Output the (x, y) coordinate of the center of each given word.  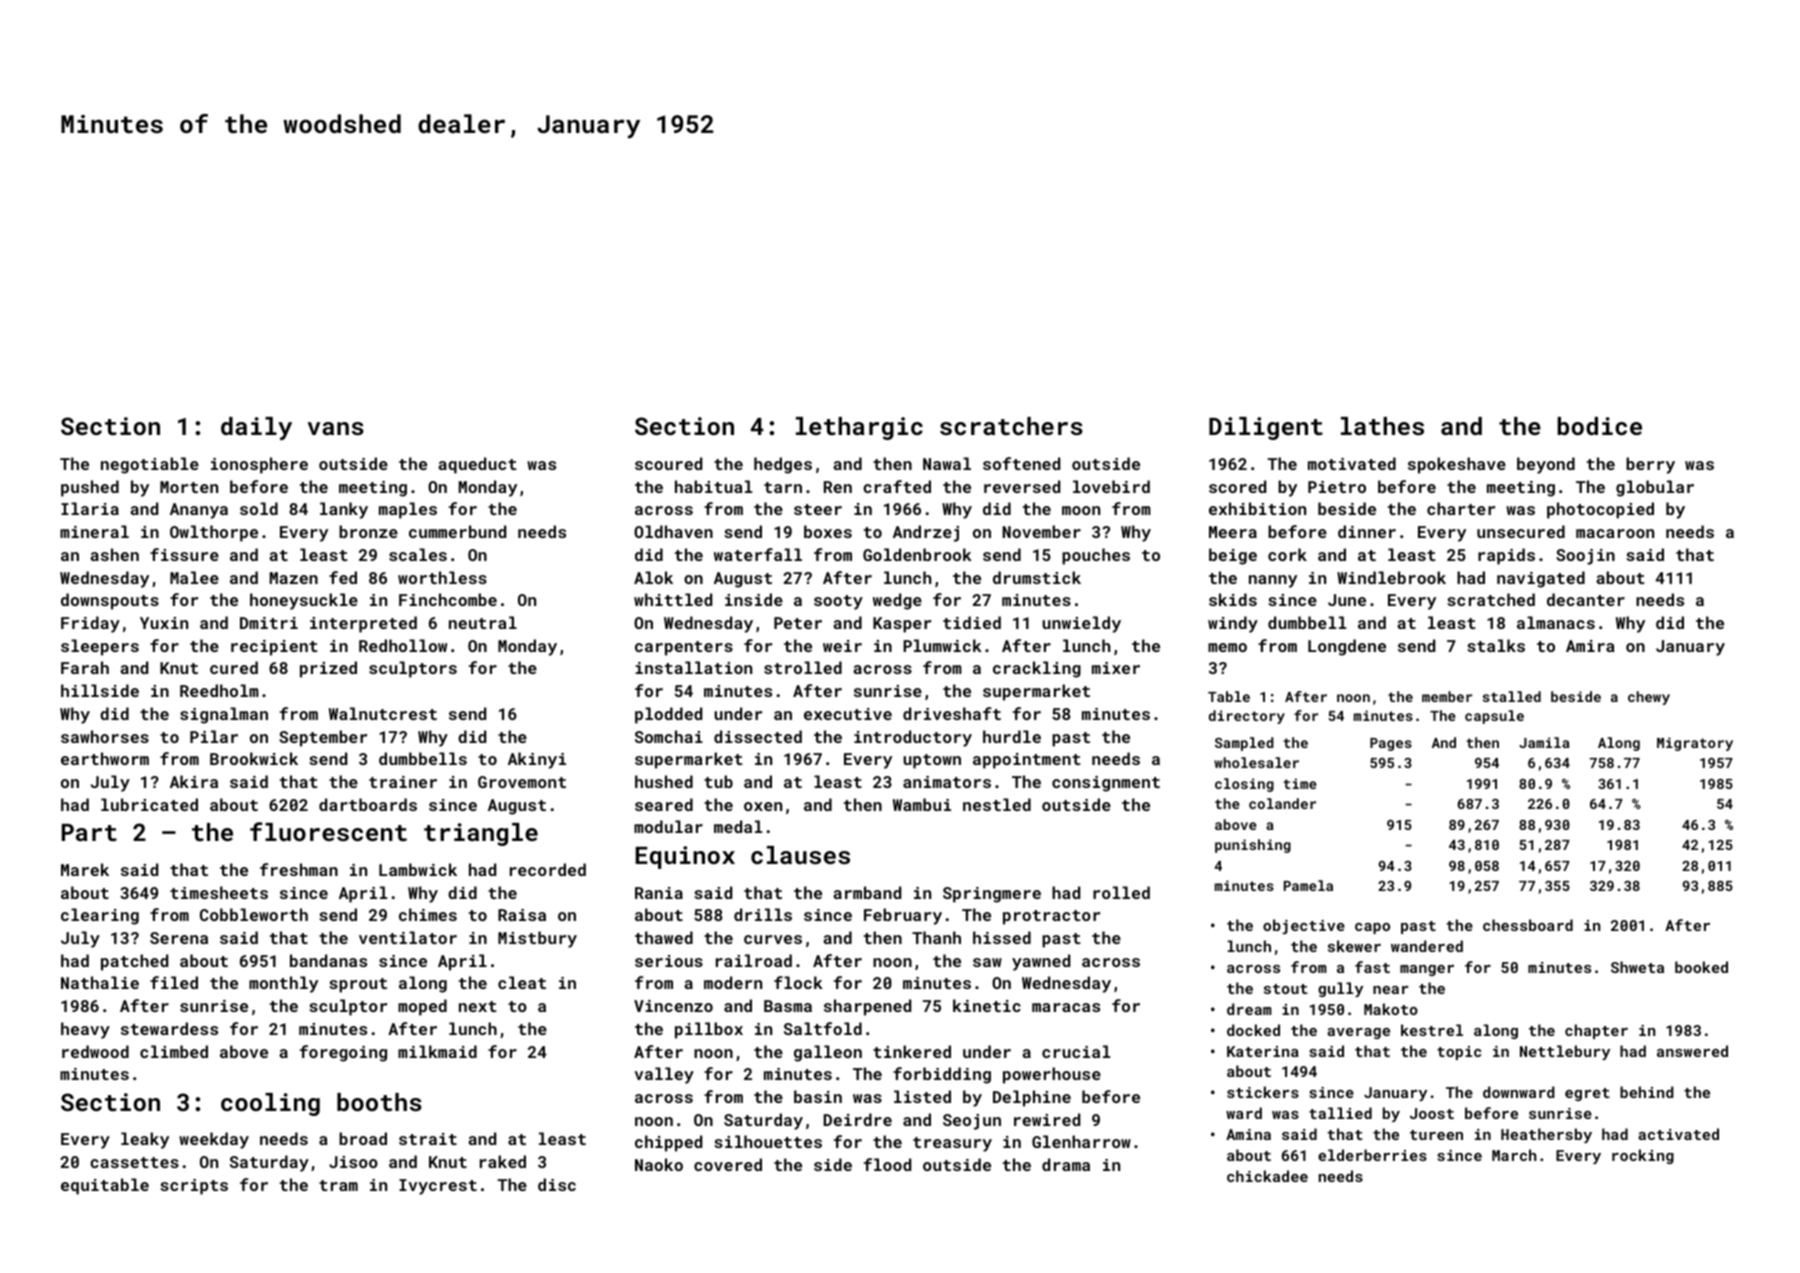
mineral (94, 531)
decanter (1586, 599)
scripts (194, 1187)
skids (1233, 599)
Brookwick (254, 758)
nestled (997, 804)
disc (557, 1184)
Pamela (1308, 885)
